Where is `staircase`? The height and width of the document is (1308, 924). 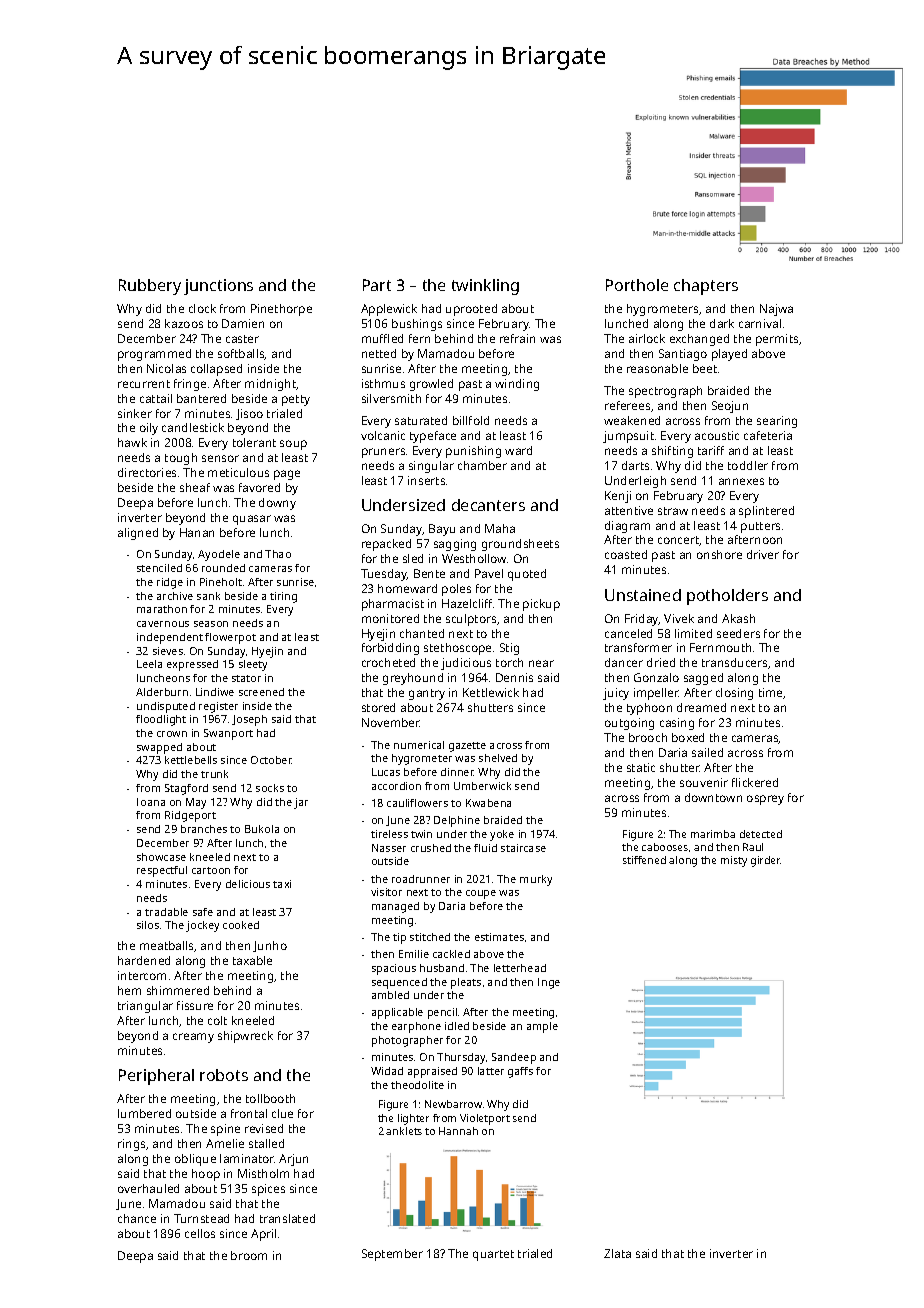
staircase is located at coordinates (523, 848).
